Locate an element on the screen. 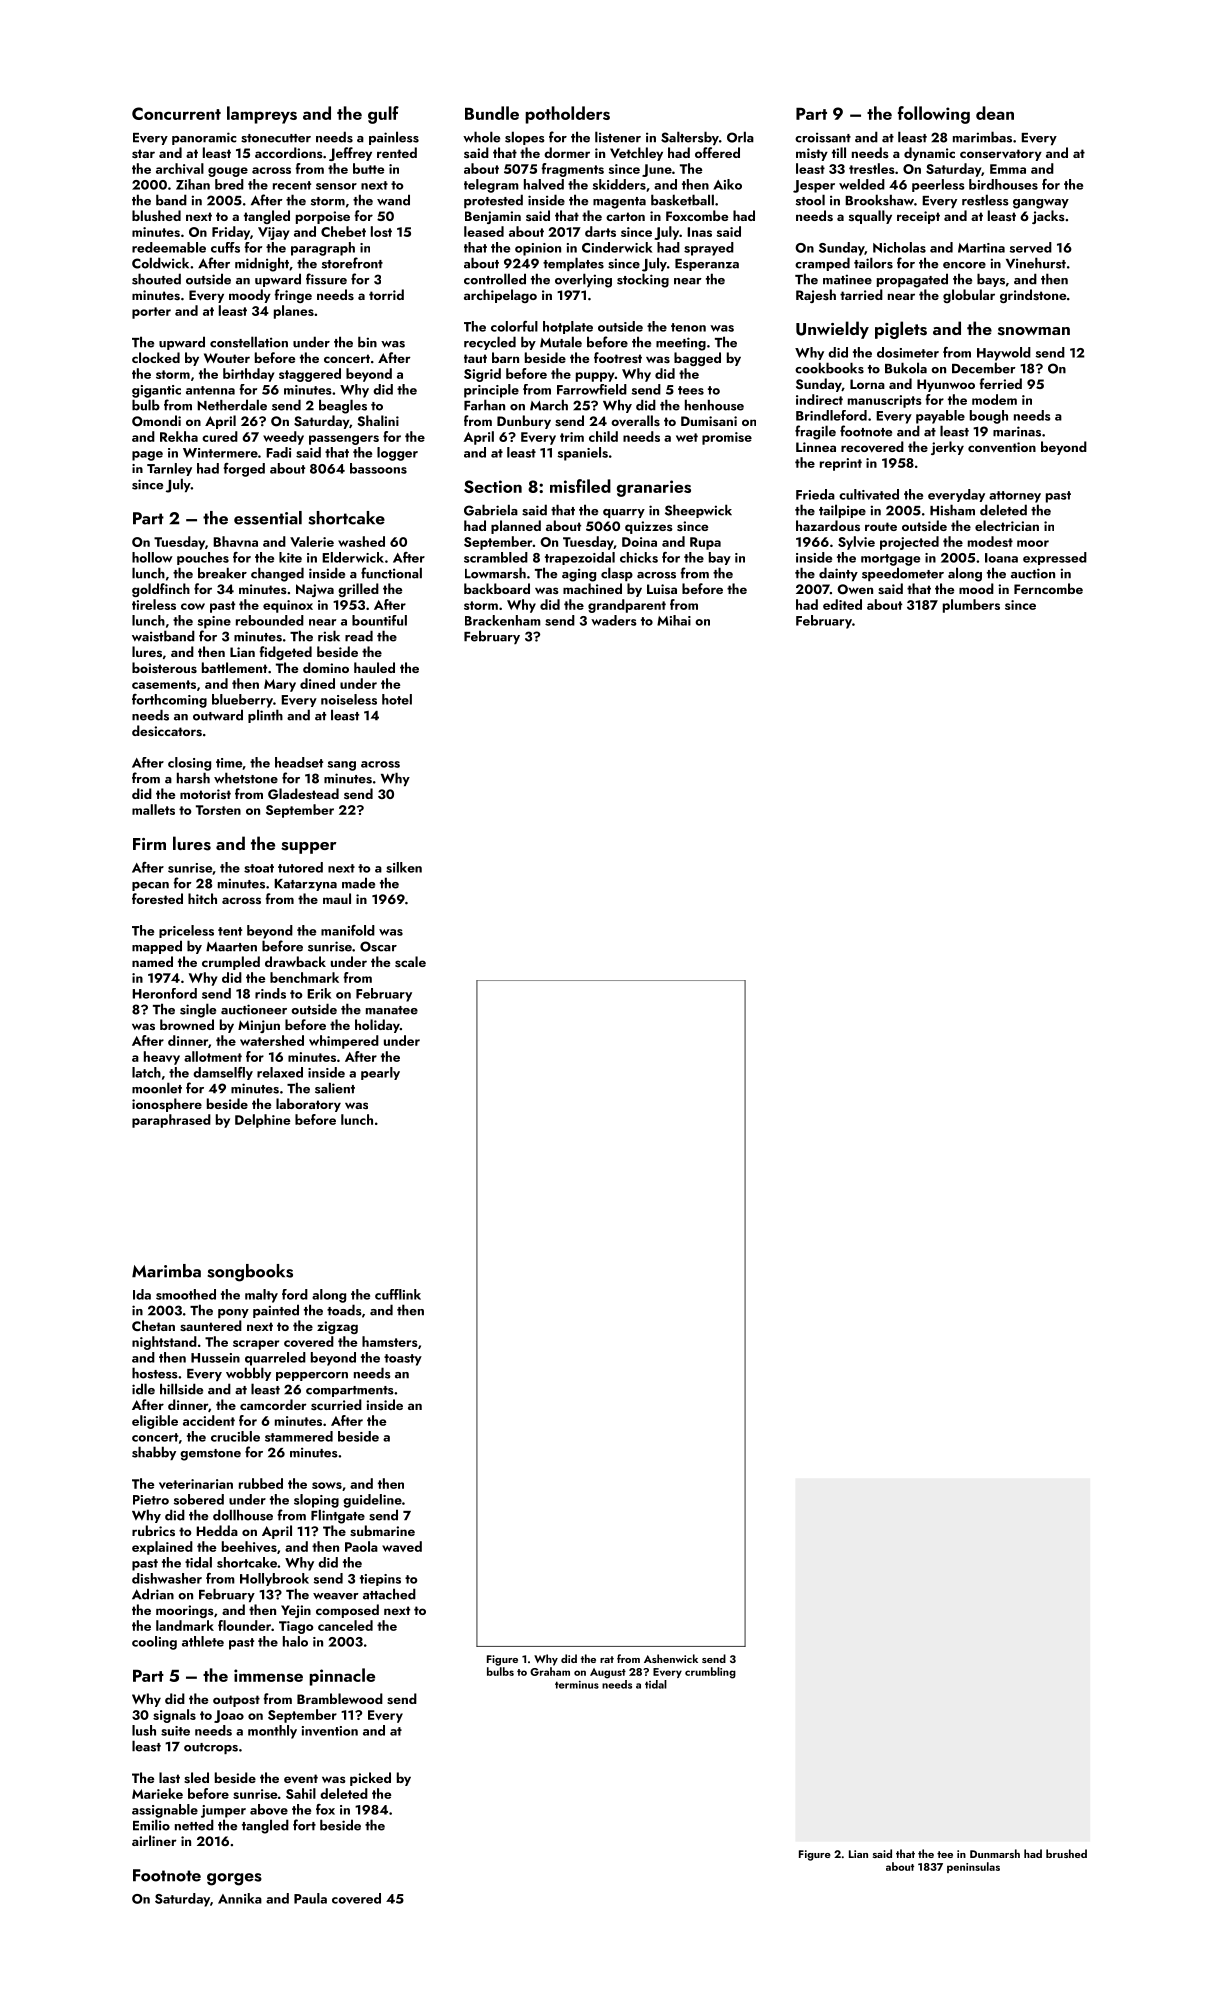 This screenshot has width=1222, height=2013. Ferncombe is located at coordinates (1048, 588).
